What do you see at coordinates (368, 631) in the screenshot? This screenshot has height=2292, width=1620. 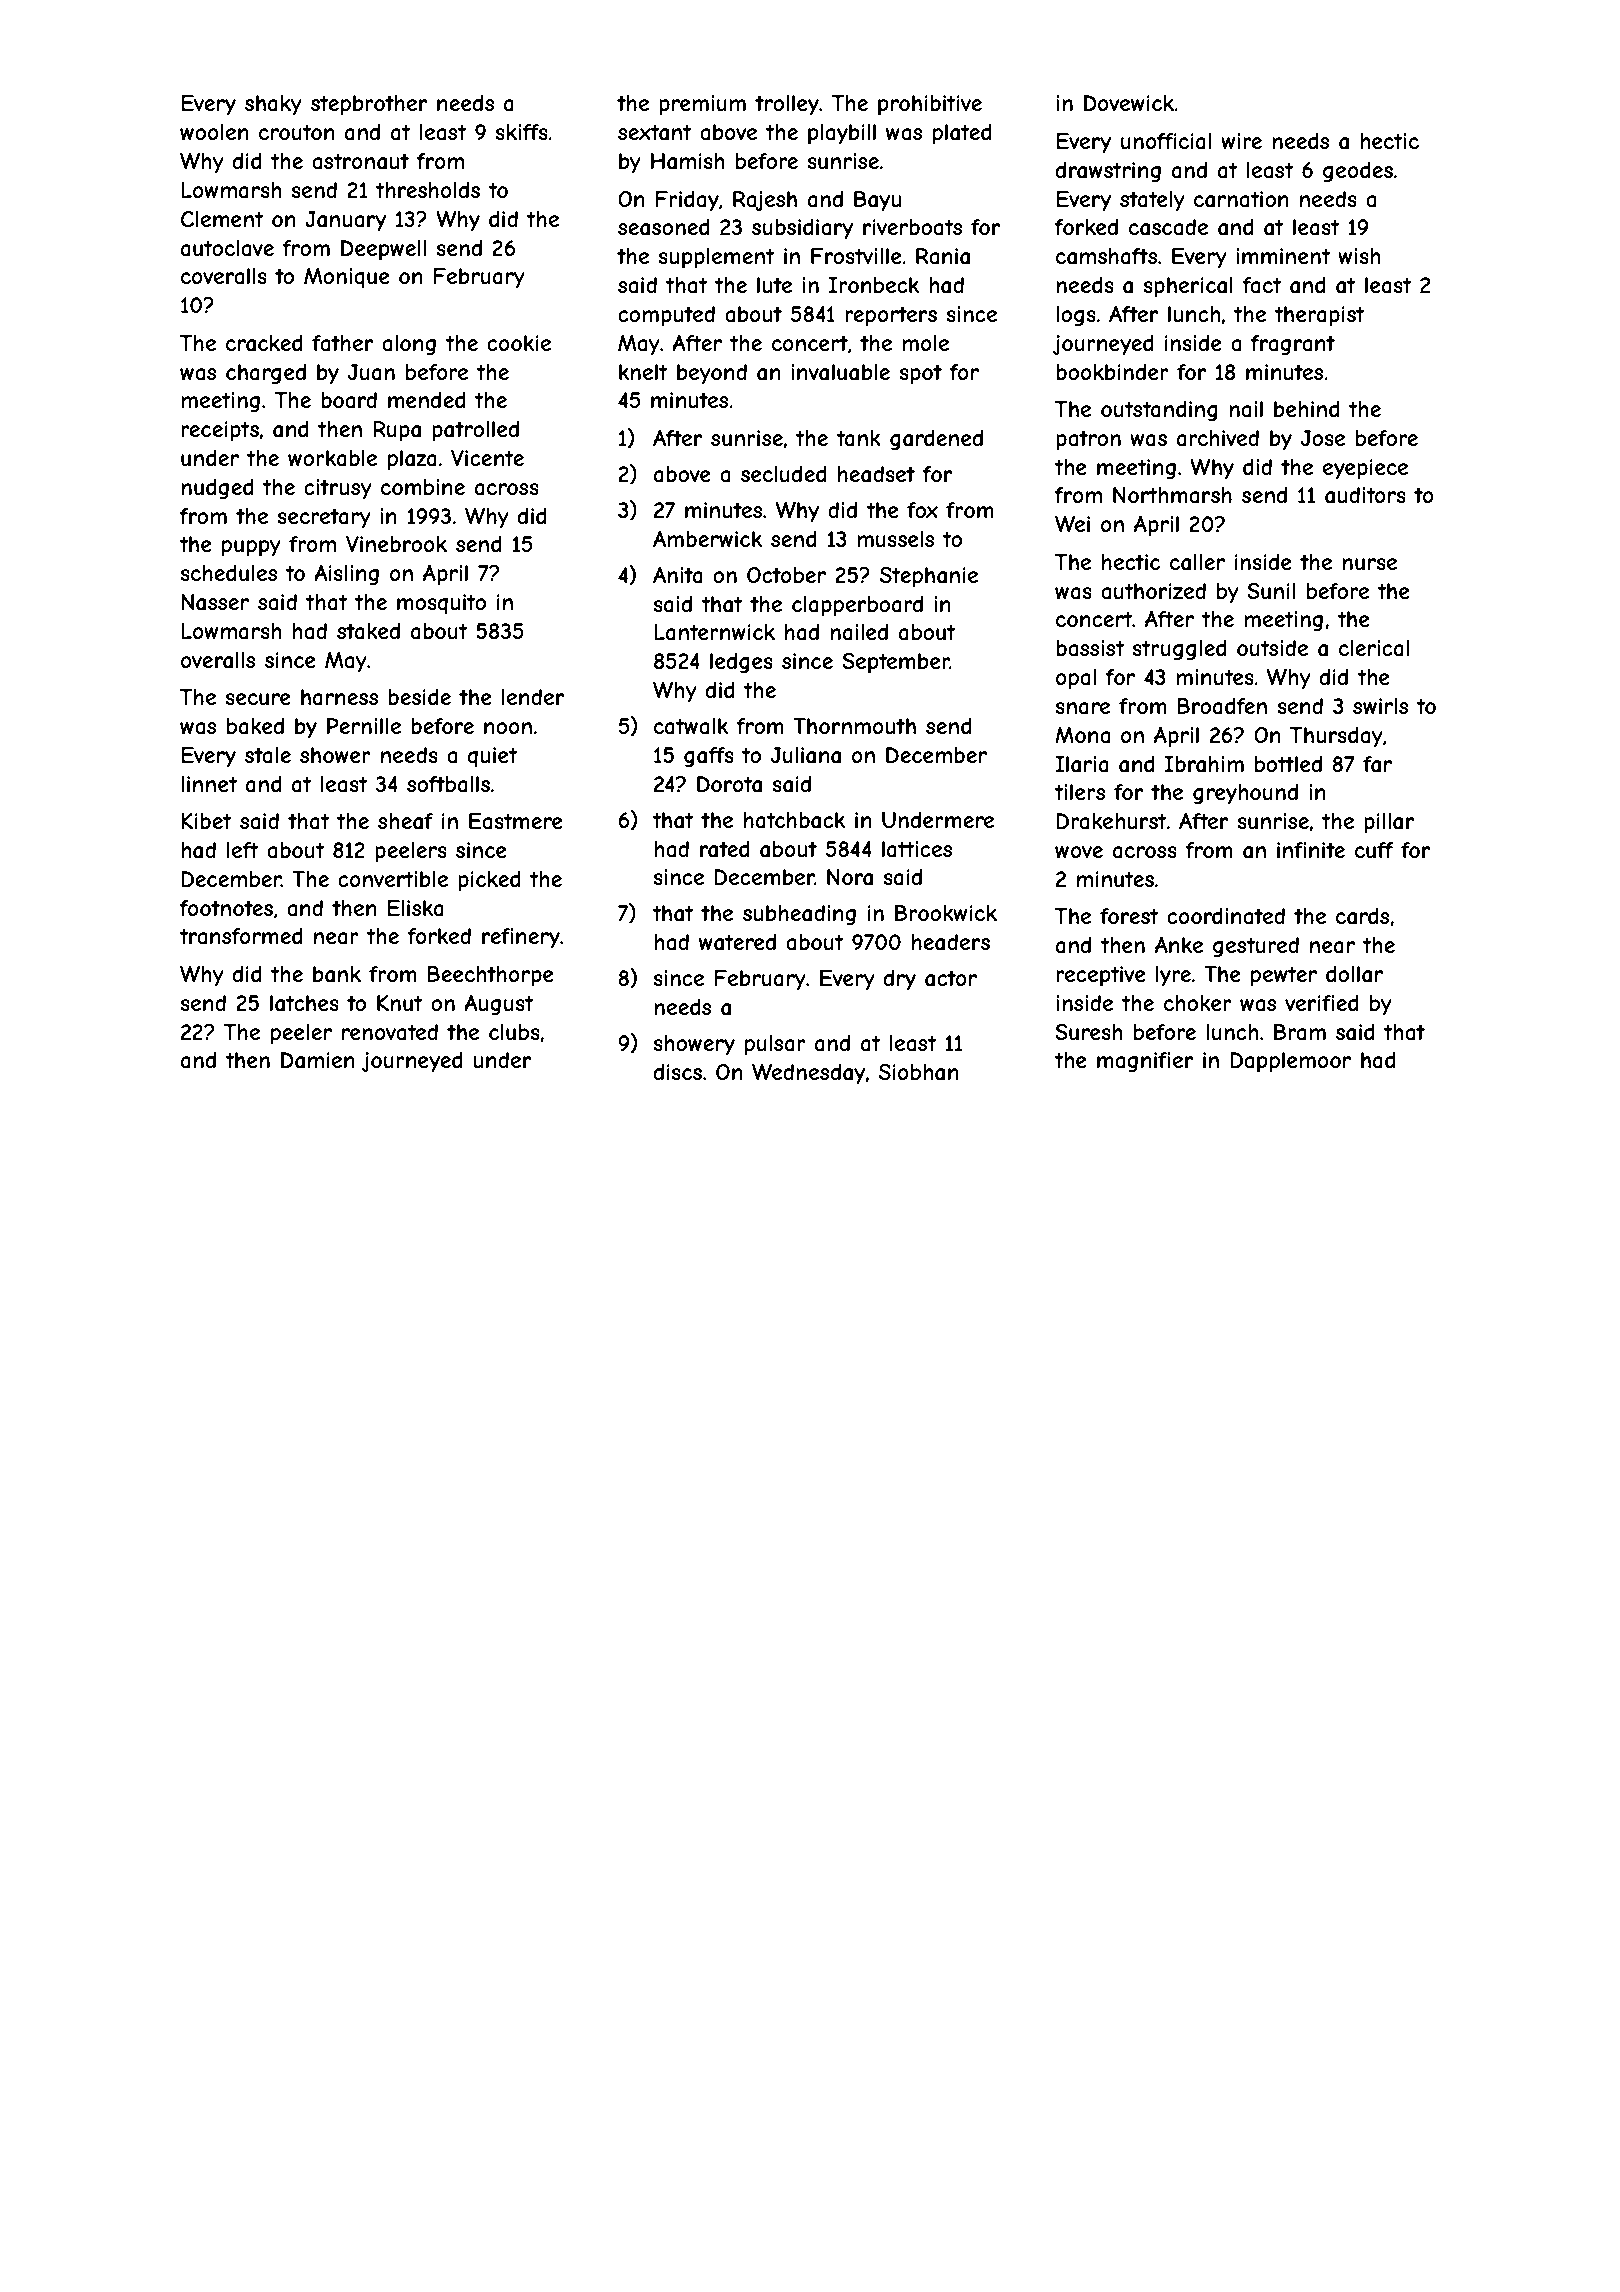 I see `staked` at bounding box center [368, 631].
